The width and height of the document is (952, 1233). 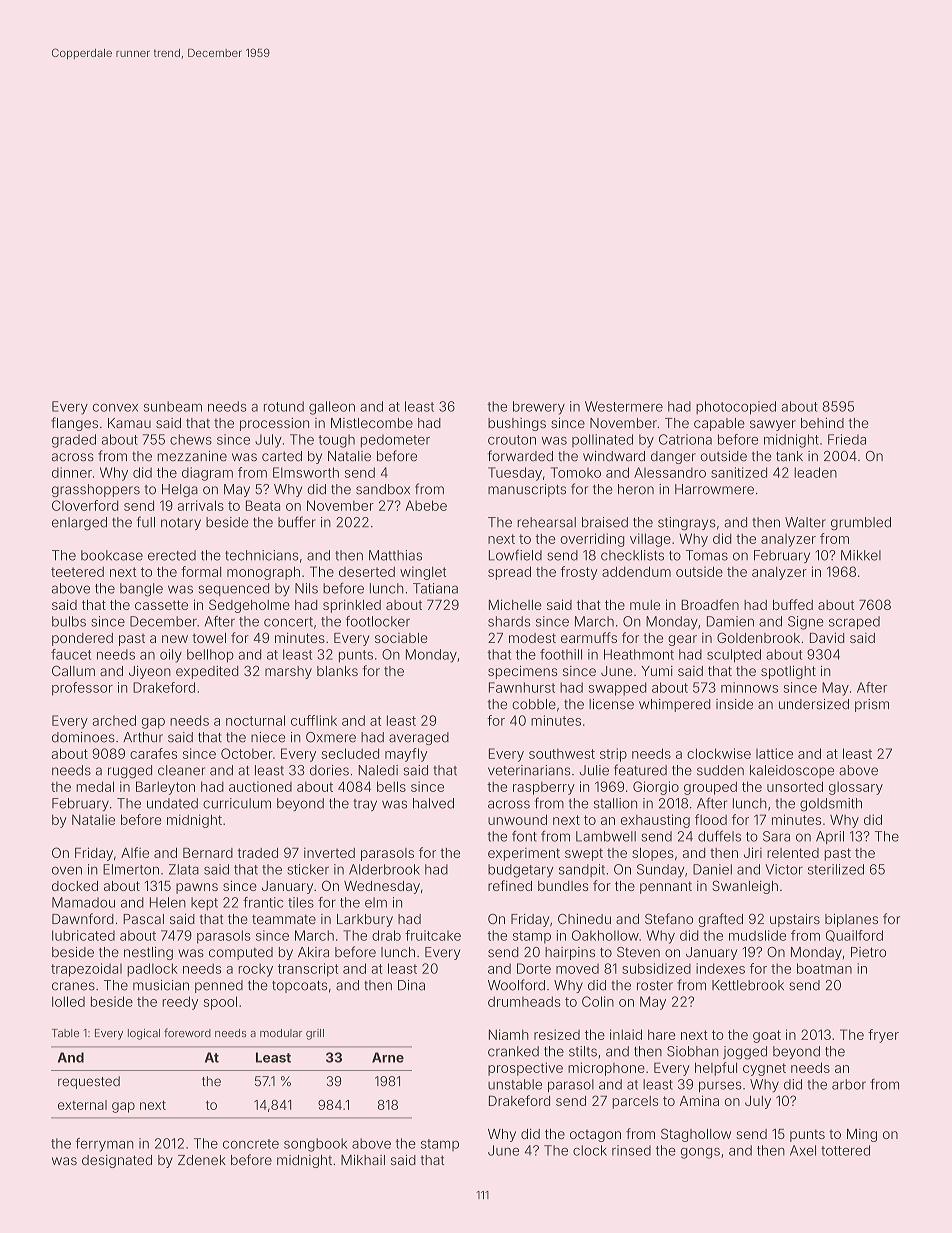 I want to click on lattice, so click(x=774, y=753).
